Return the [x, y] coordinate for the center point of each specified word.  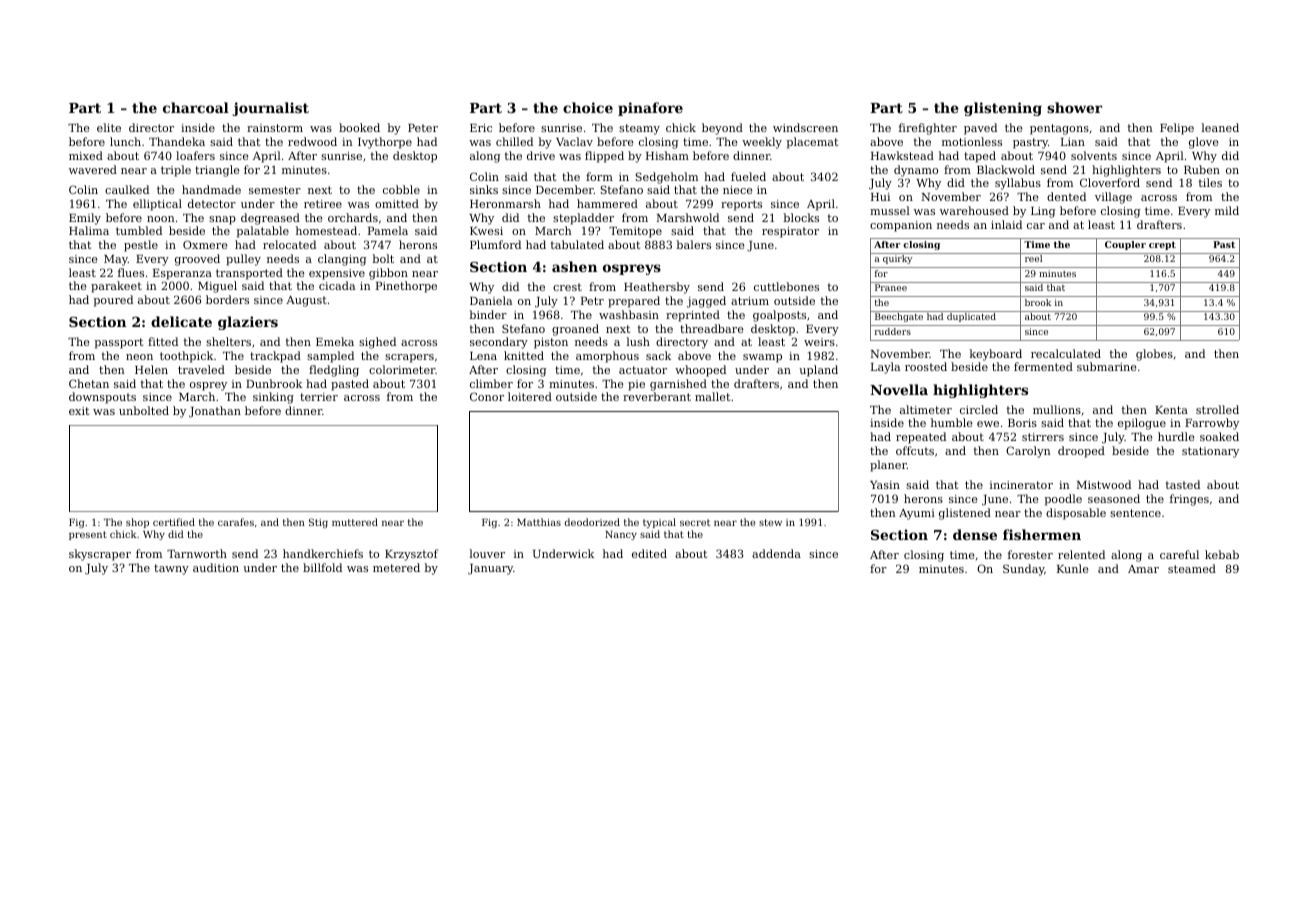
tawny [171, 569]
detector [212, 203]
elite [109, 127]
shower [1074, 107]
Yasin [885, 485]
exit [79, 411]
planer [888, 466]
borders [227, 299]
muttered [355, 522]
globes [1154, 355]
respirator [790, 232]
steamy [639, 129]
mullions [1057, 409]
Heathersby [657, 288]
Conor [487, 396]
